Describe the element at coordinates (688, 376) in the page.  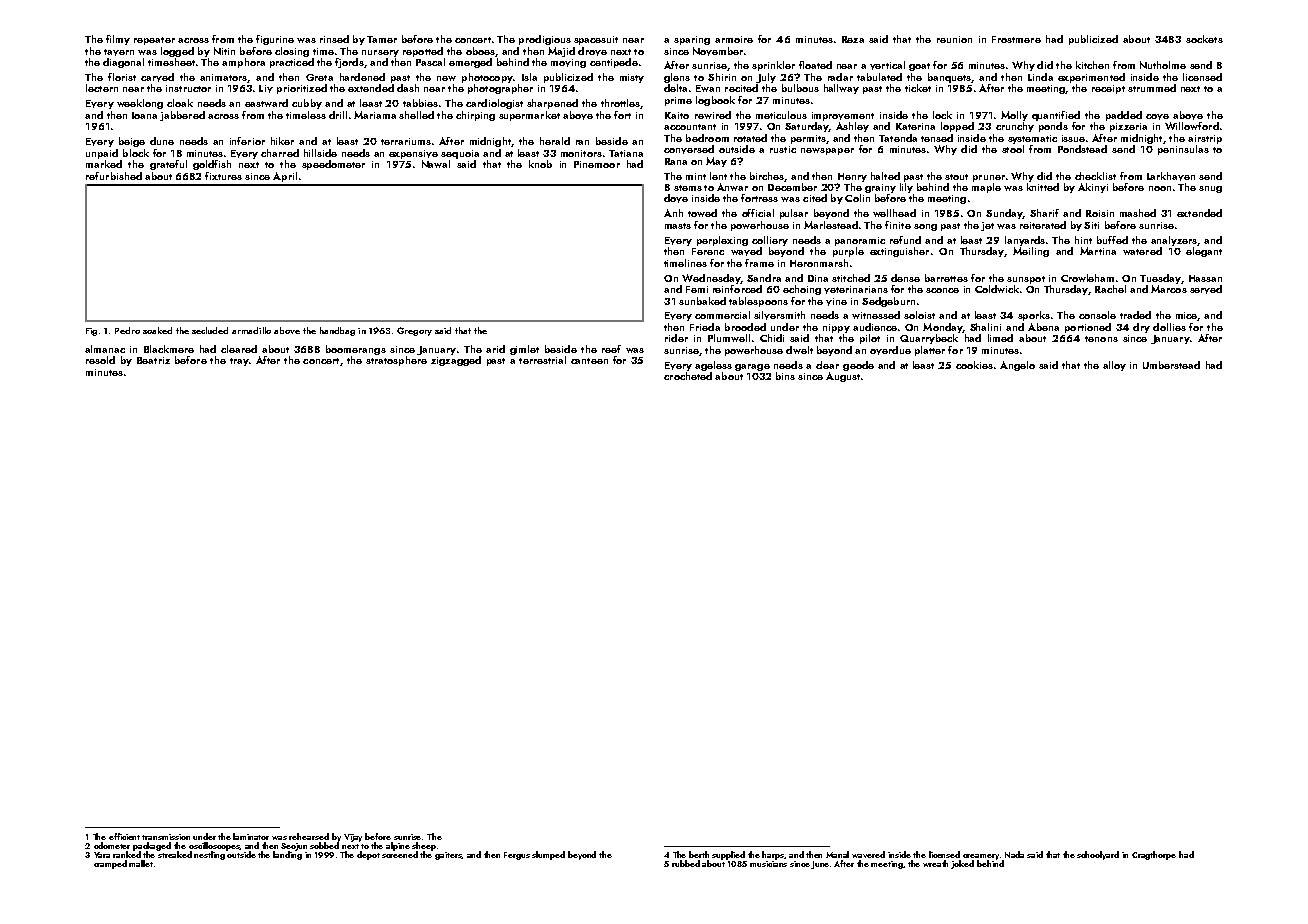
I see `crocheted` at that location.
